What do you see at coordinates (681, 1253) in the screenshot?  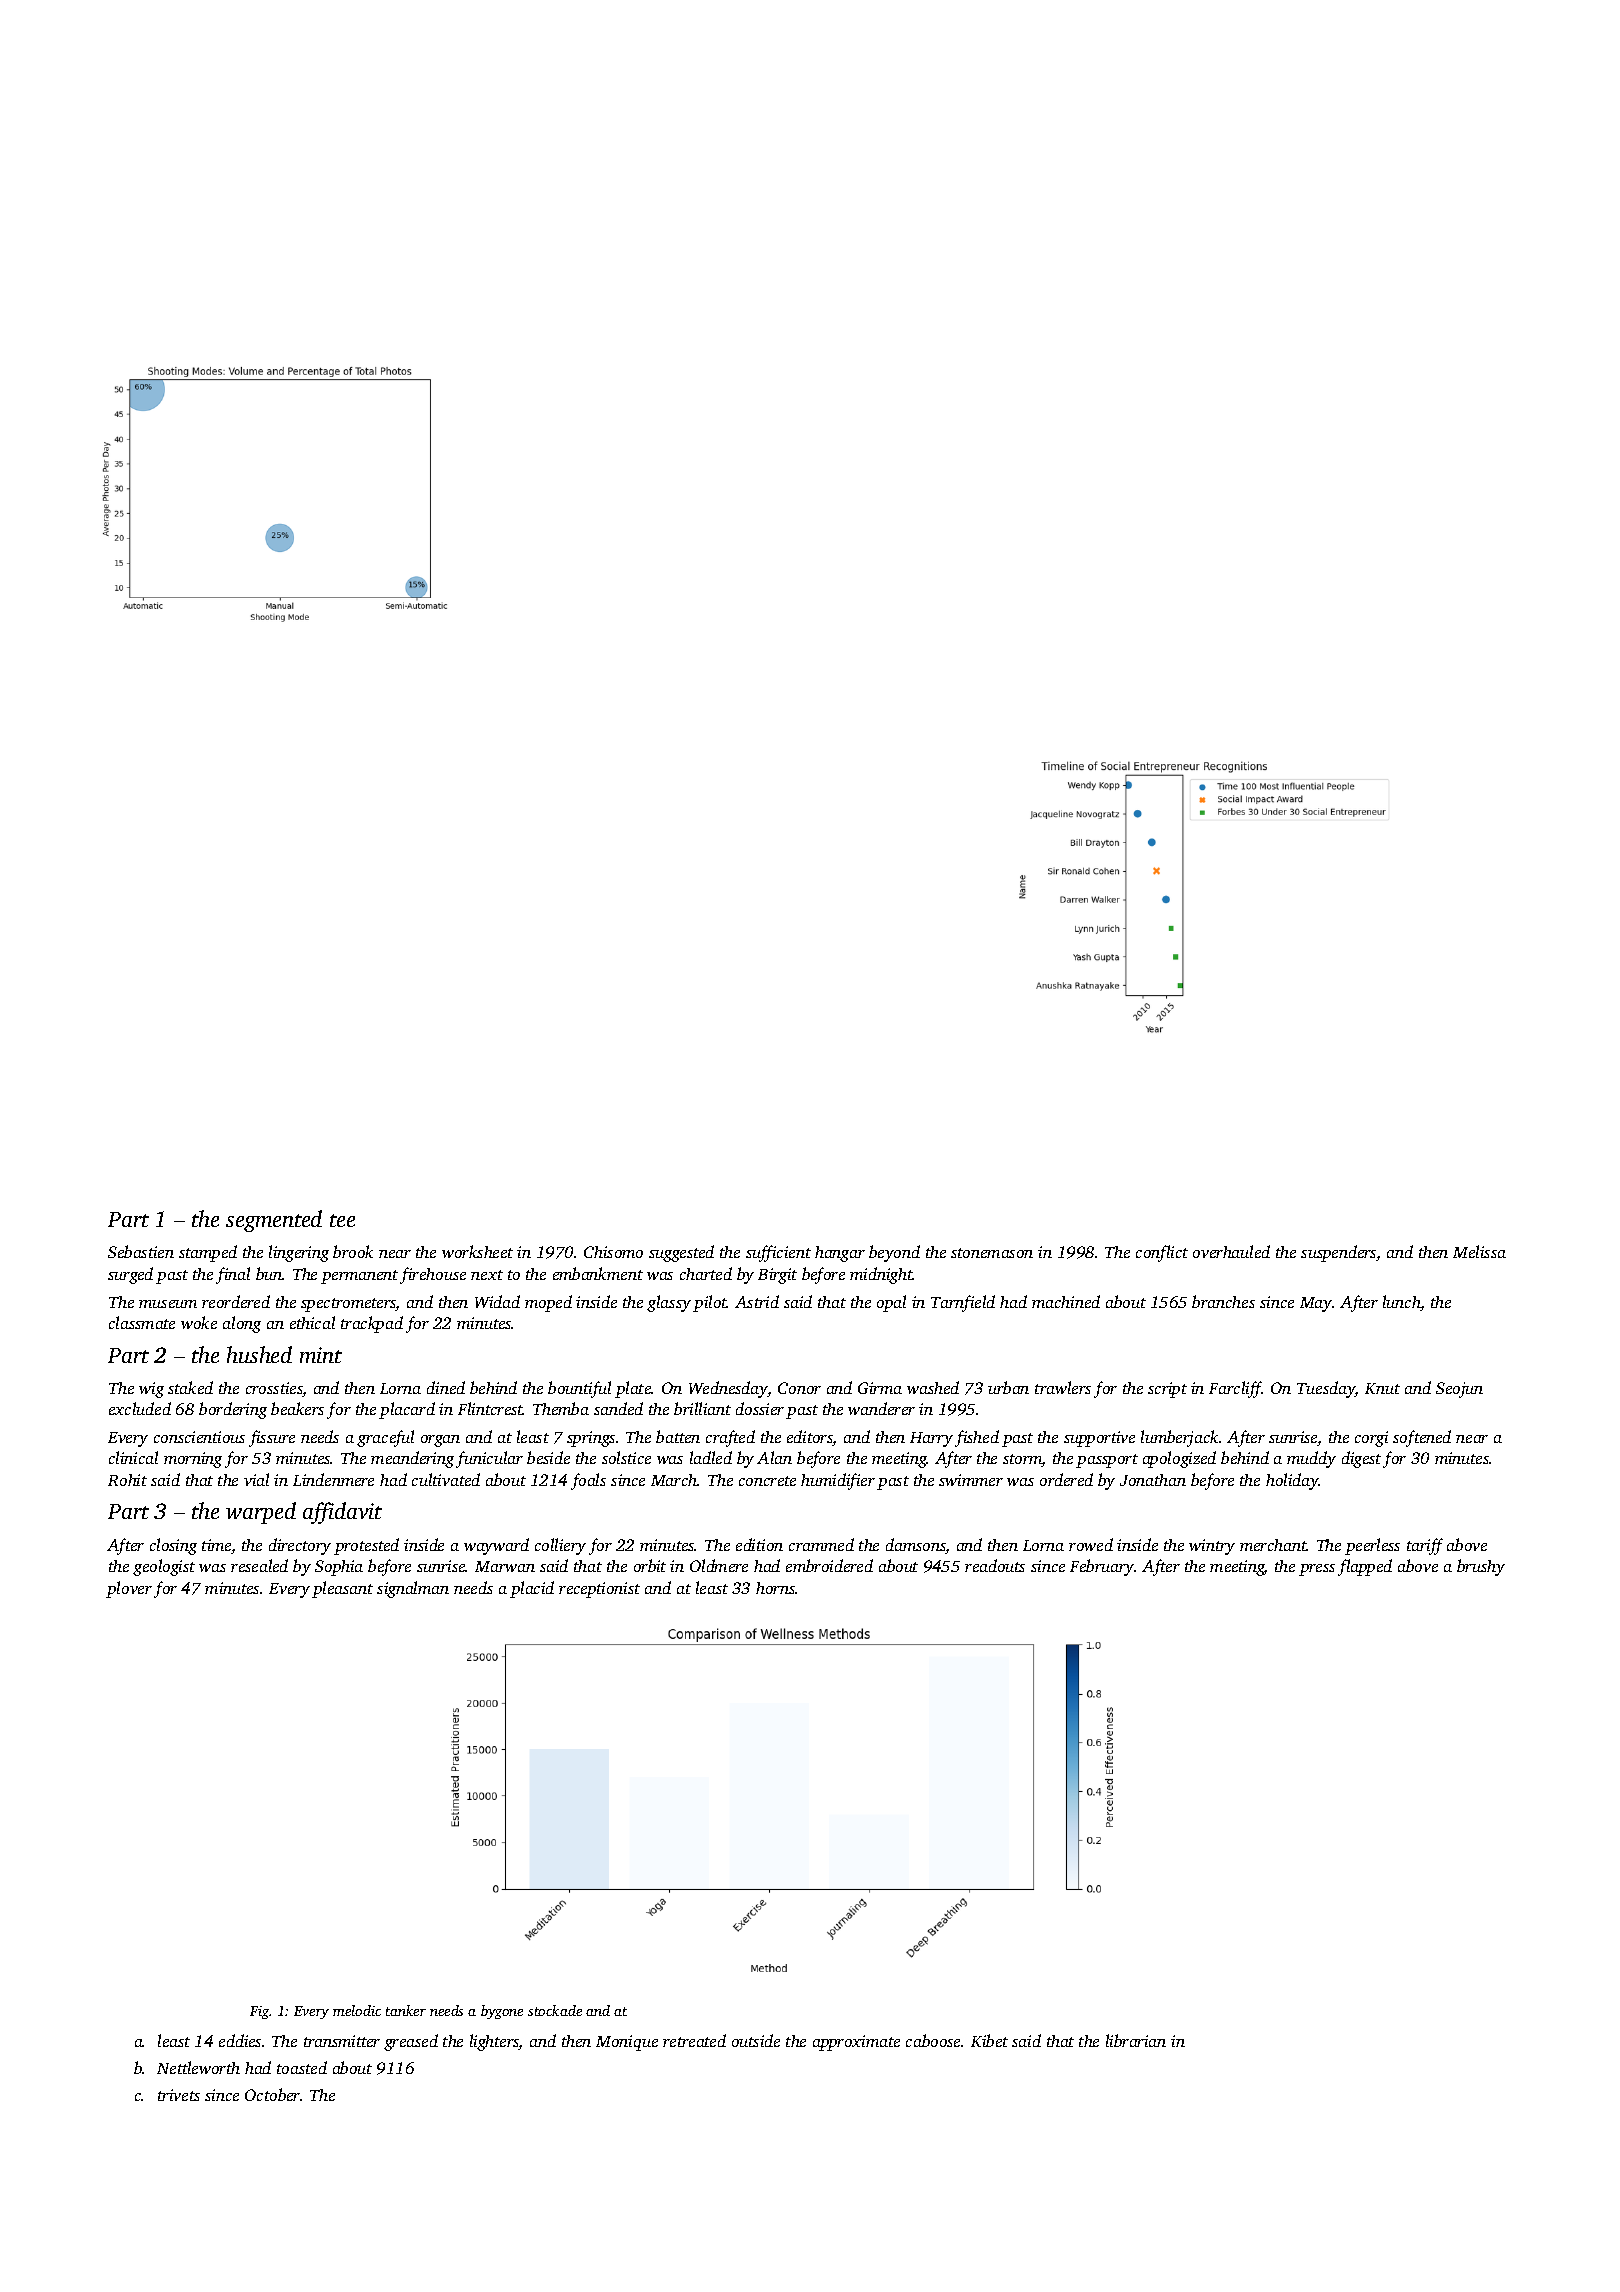 I see `suggested` at bounding box center [681, 1253].
